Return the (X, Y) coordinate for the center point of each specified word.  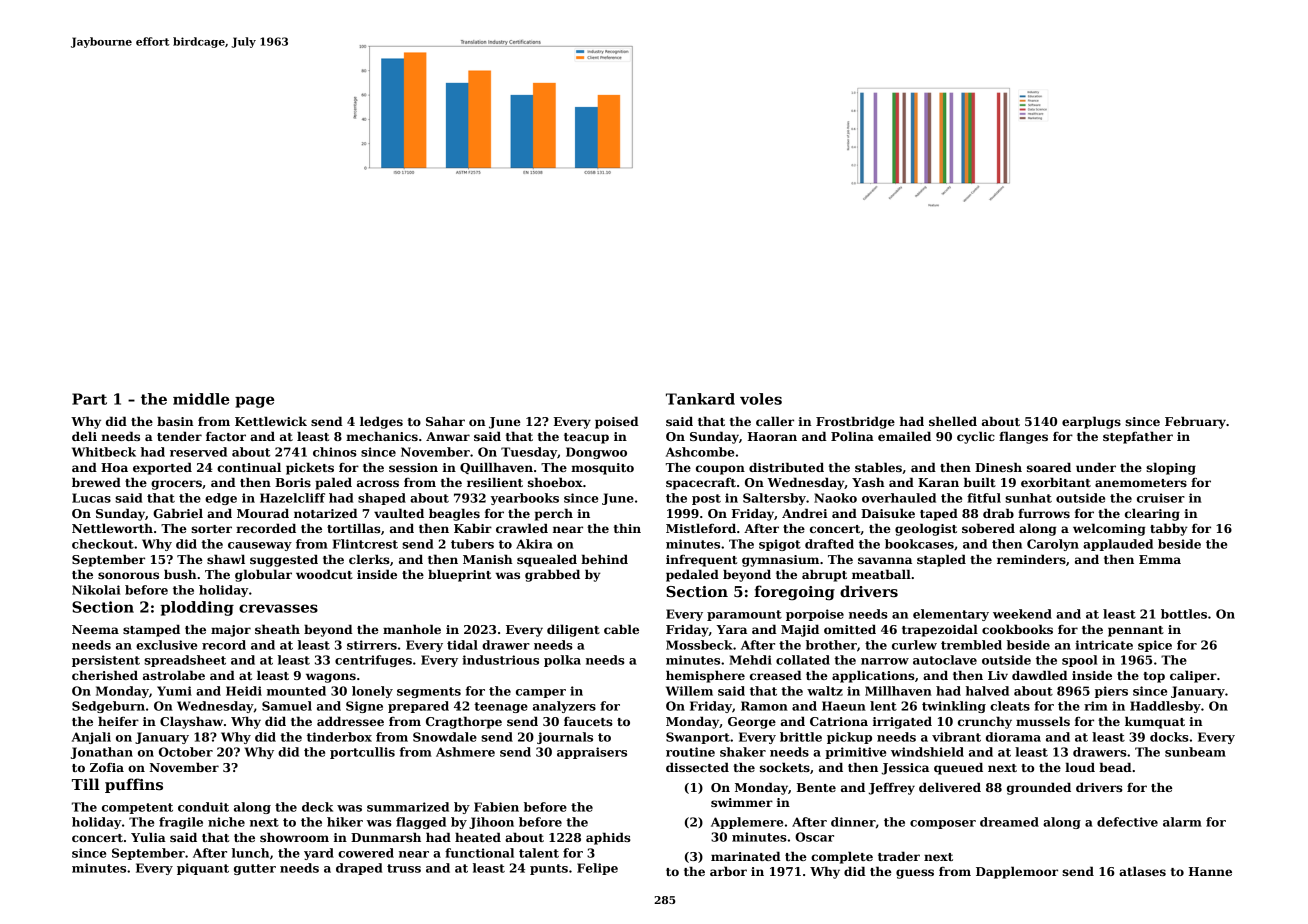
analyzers (564, 707)
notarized (326, 513)
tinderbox (339, 737)
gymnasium (780, 561)
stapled (941, 560)
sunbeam (1195, 752)
